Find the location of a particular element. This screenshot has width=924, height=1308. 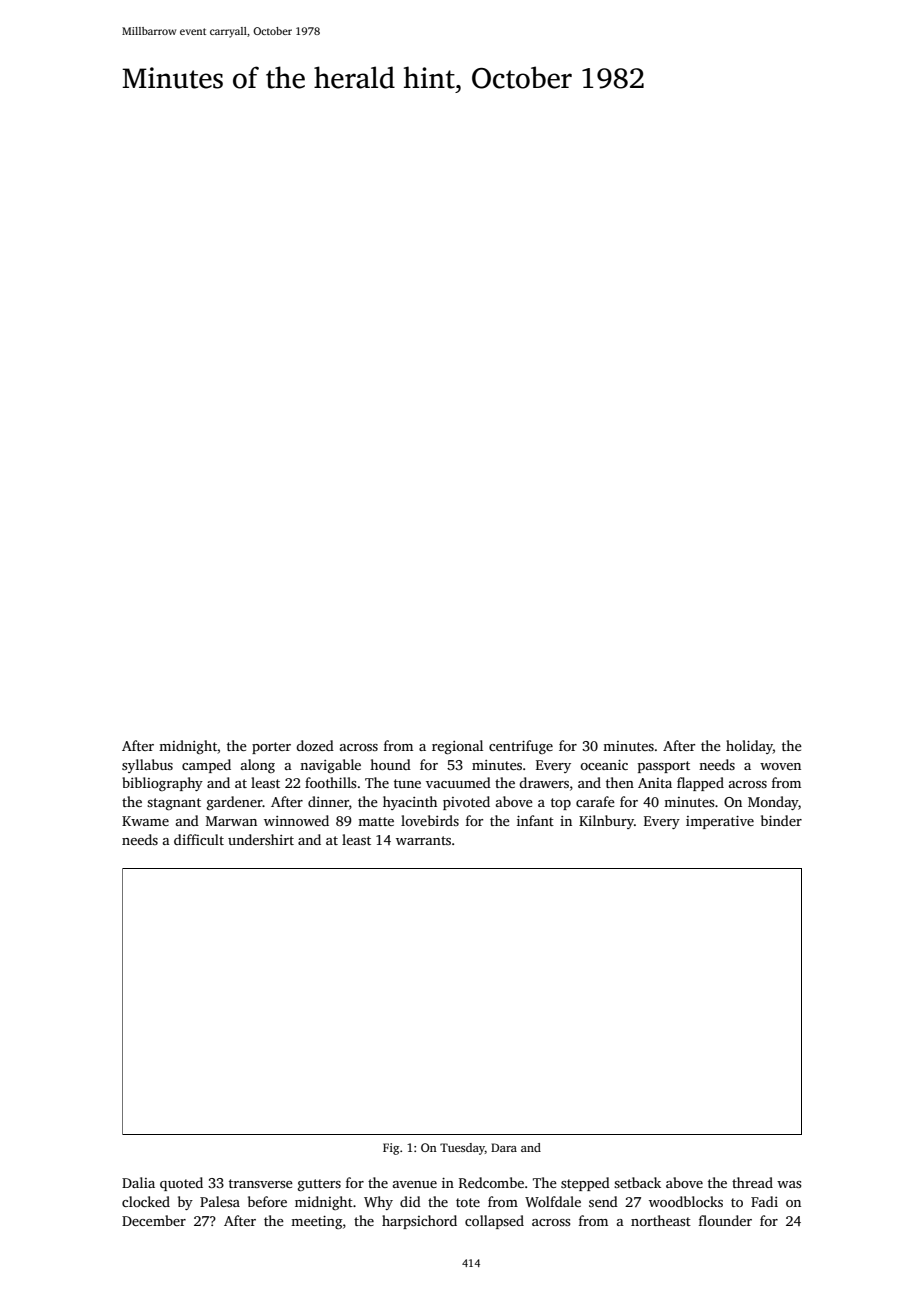

holiday is located at coordinates (749, 747).
